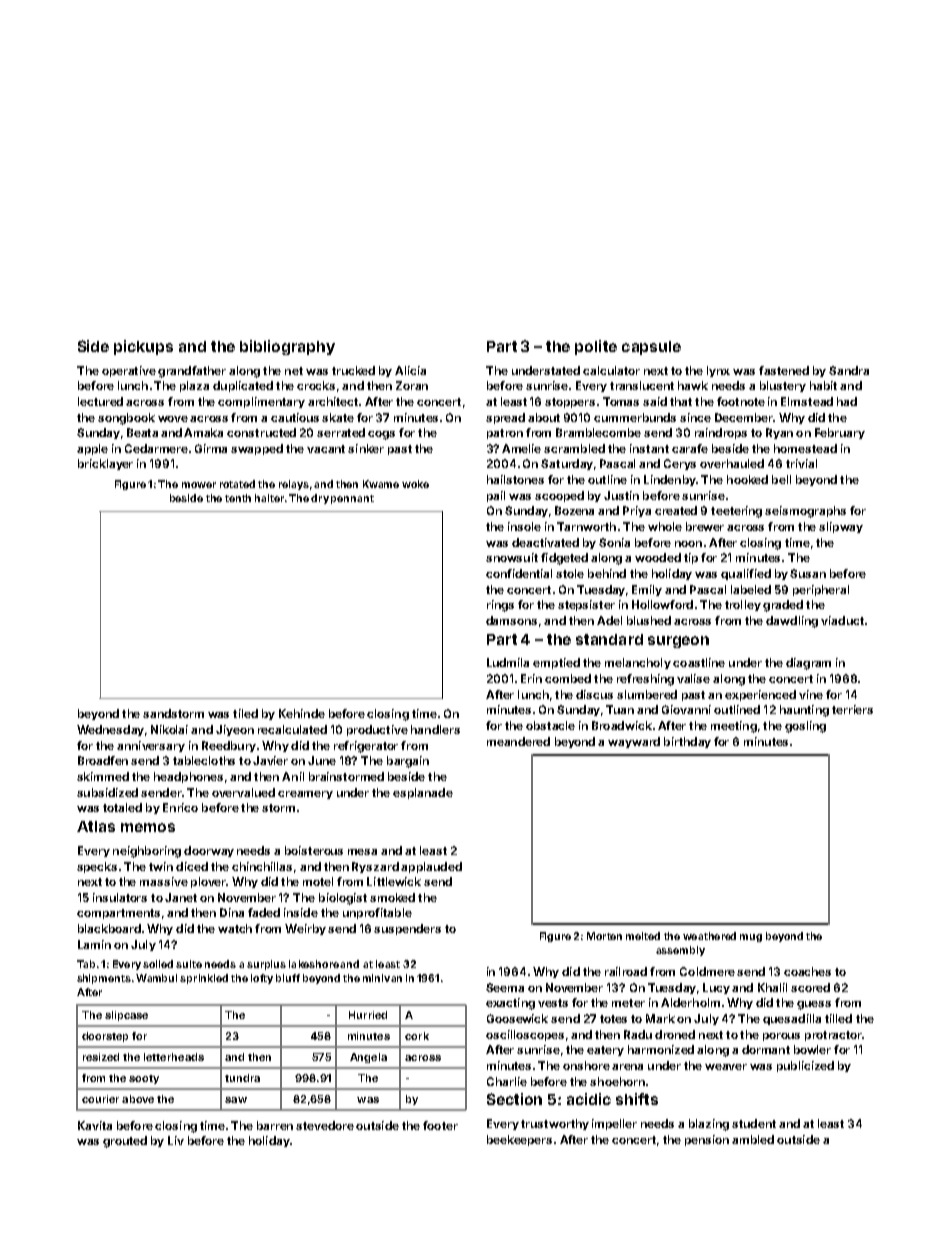 The width and height of the image is (952, 1233). Describe the element at coordinates (519, 1140) in the image. I see `beekeepers` at that location.
